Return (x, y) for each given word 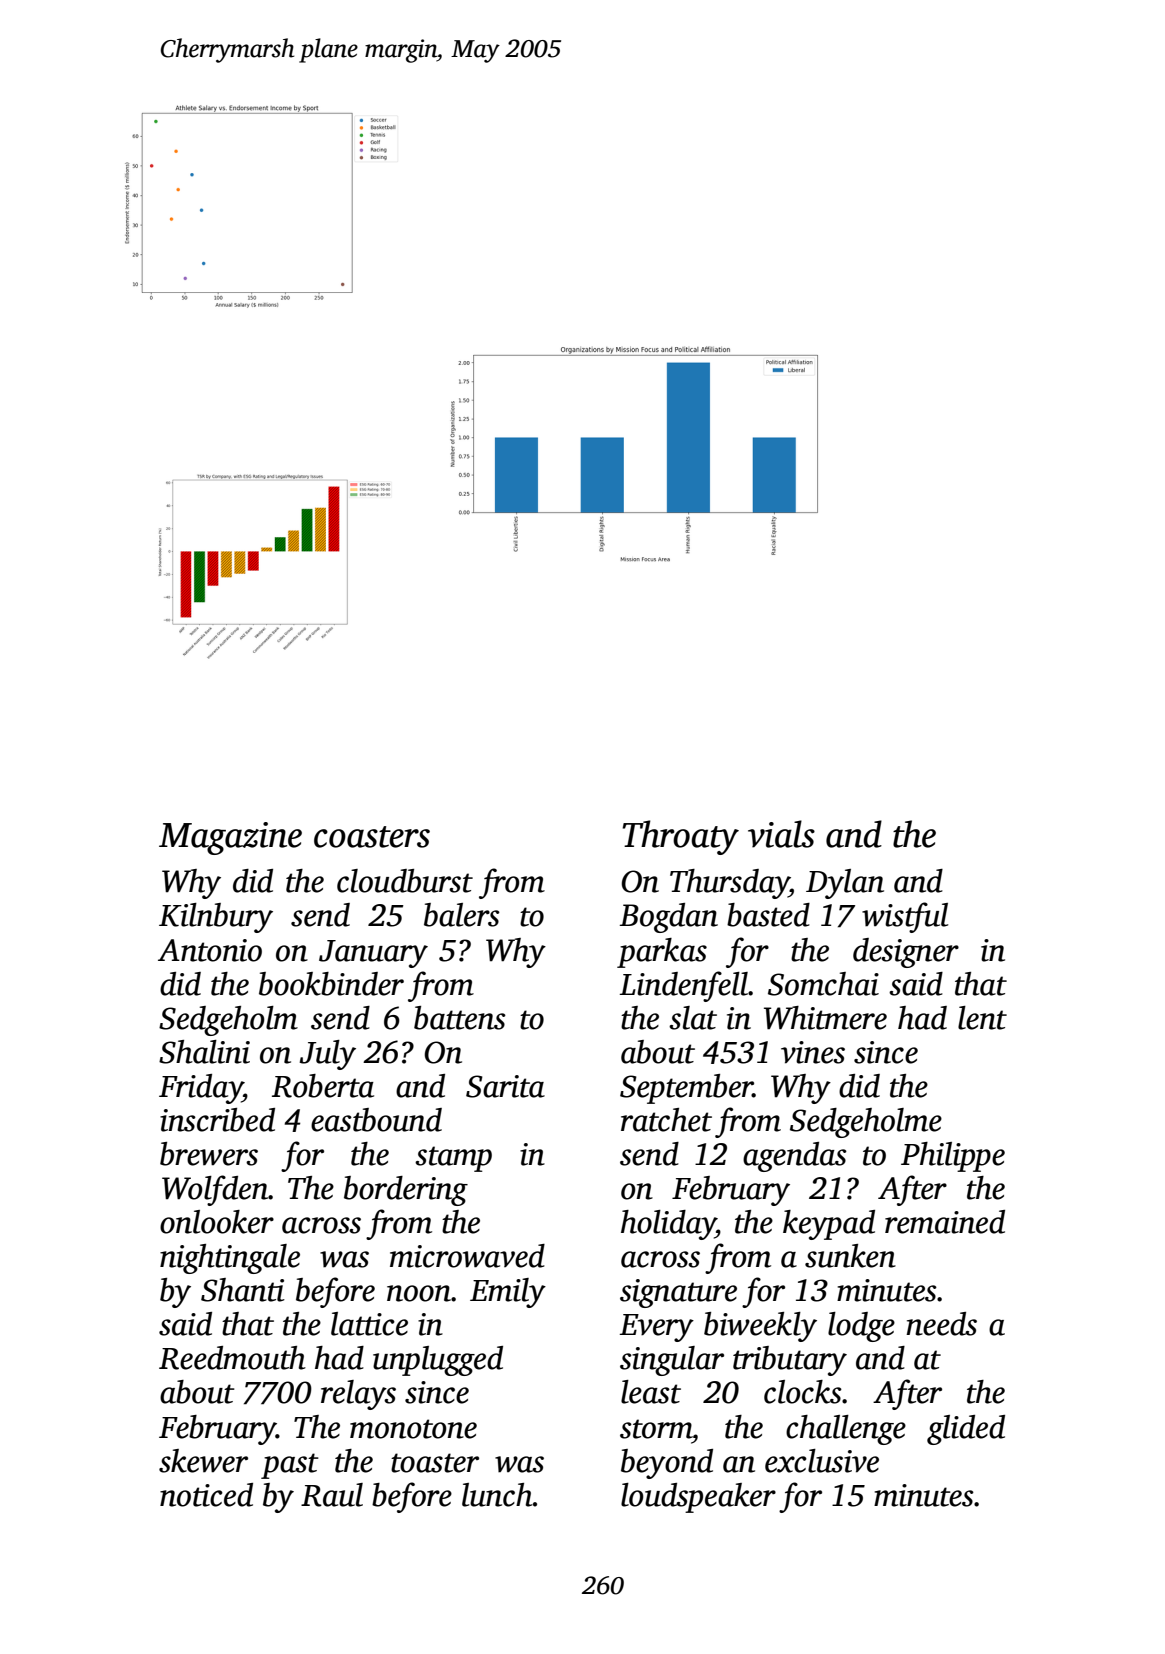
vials (781, 834)
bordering (406, 1191)
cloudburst (405, 881)
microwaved (467, 1256)
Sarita (505, 1086)
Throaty (681, 837)
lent (982, 1018)
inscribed (217, 1120)
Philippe (953, 1157)
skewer (203, 1461)
